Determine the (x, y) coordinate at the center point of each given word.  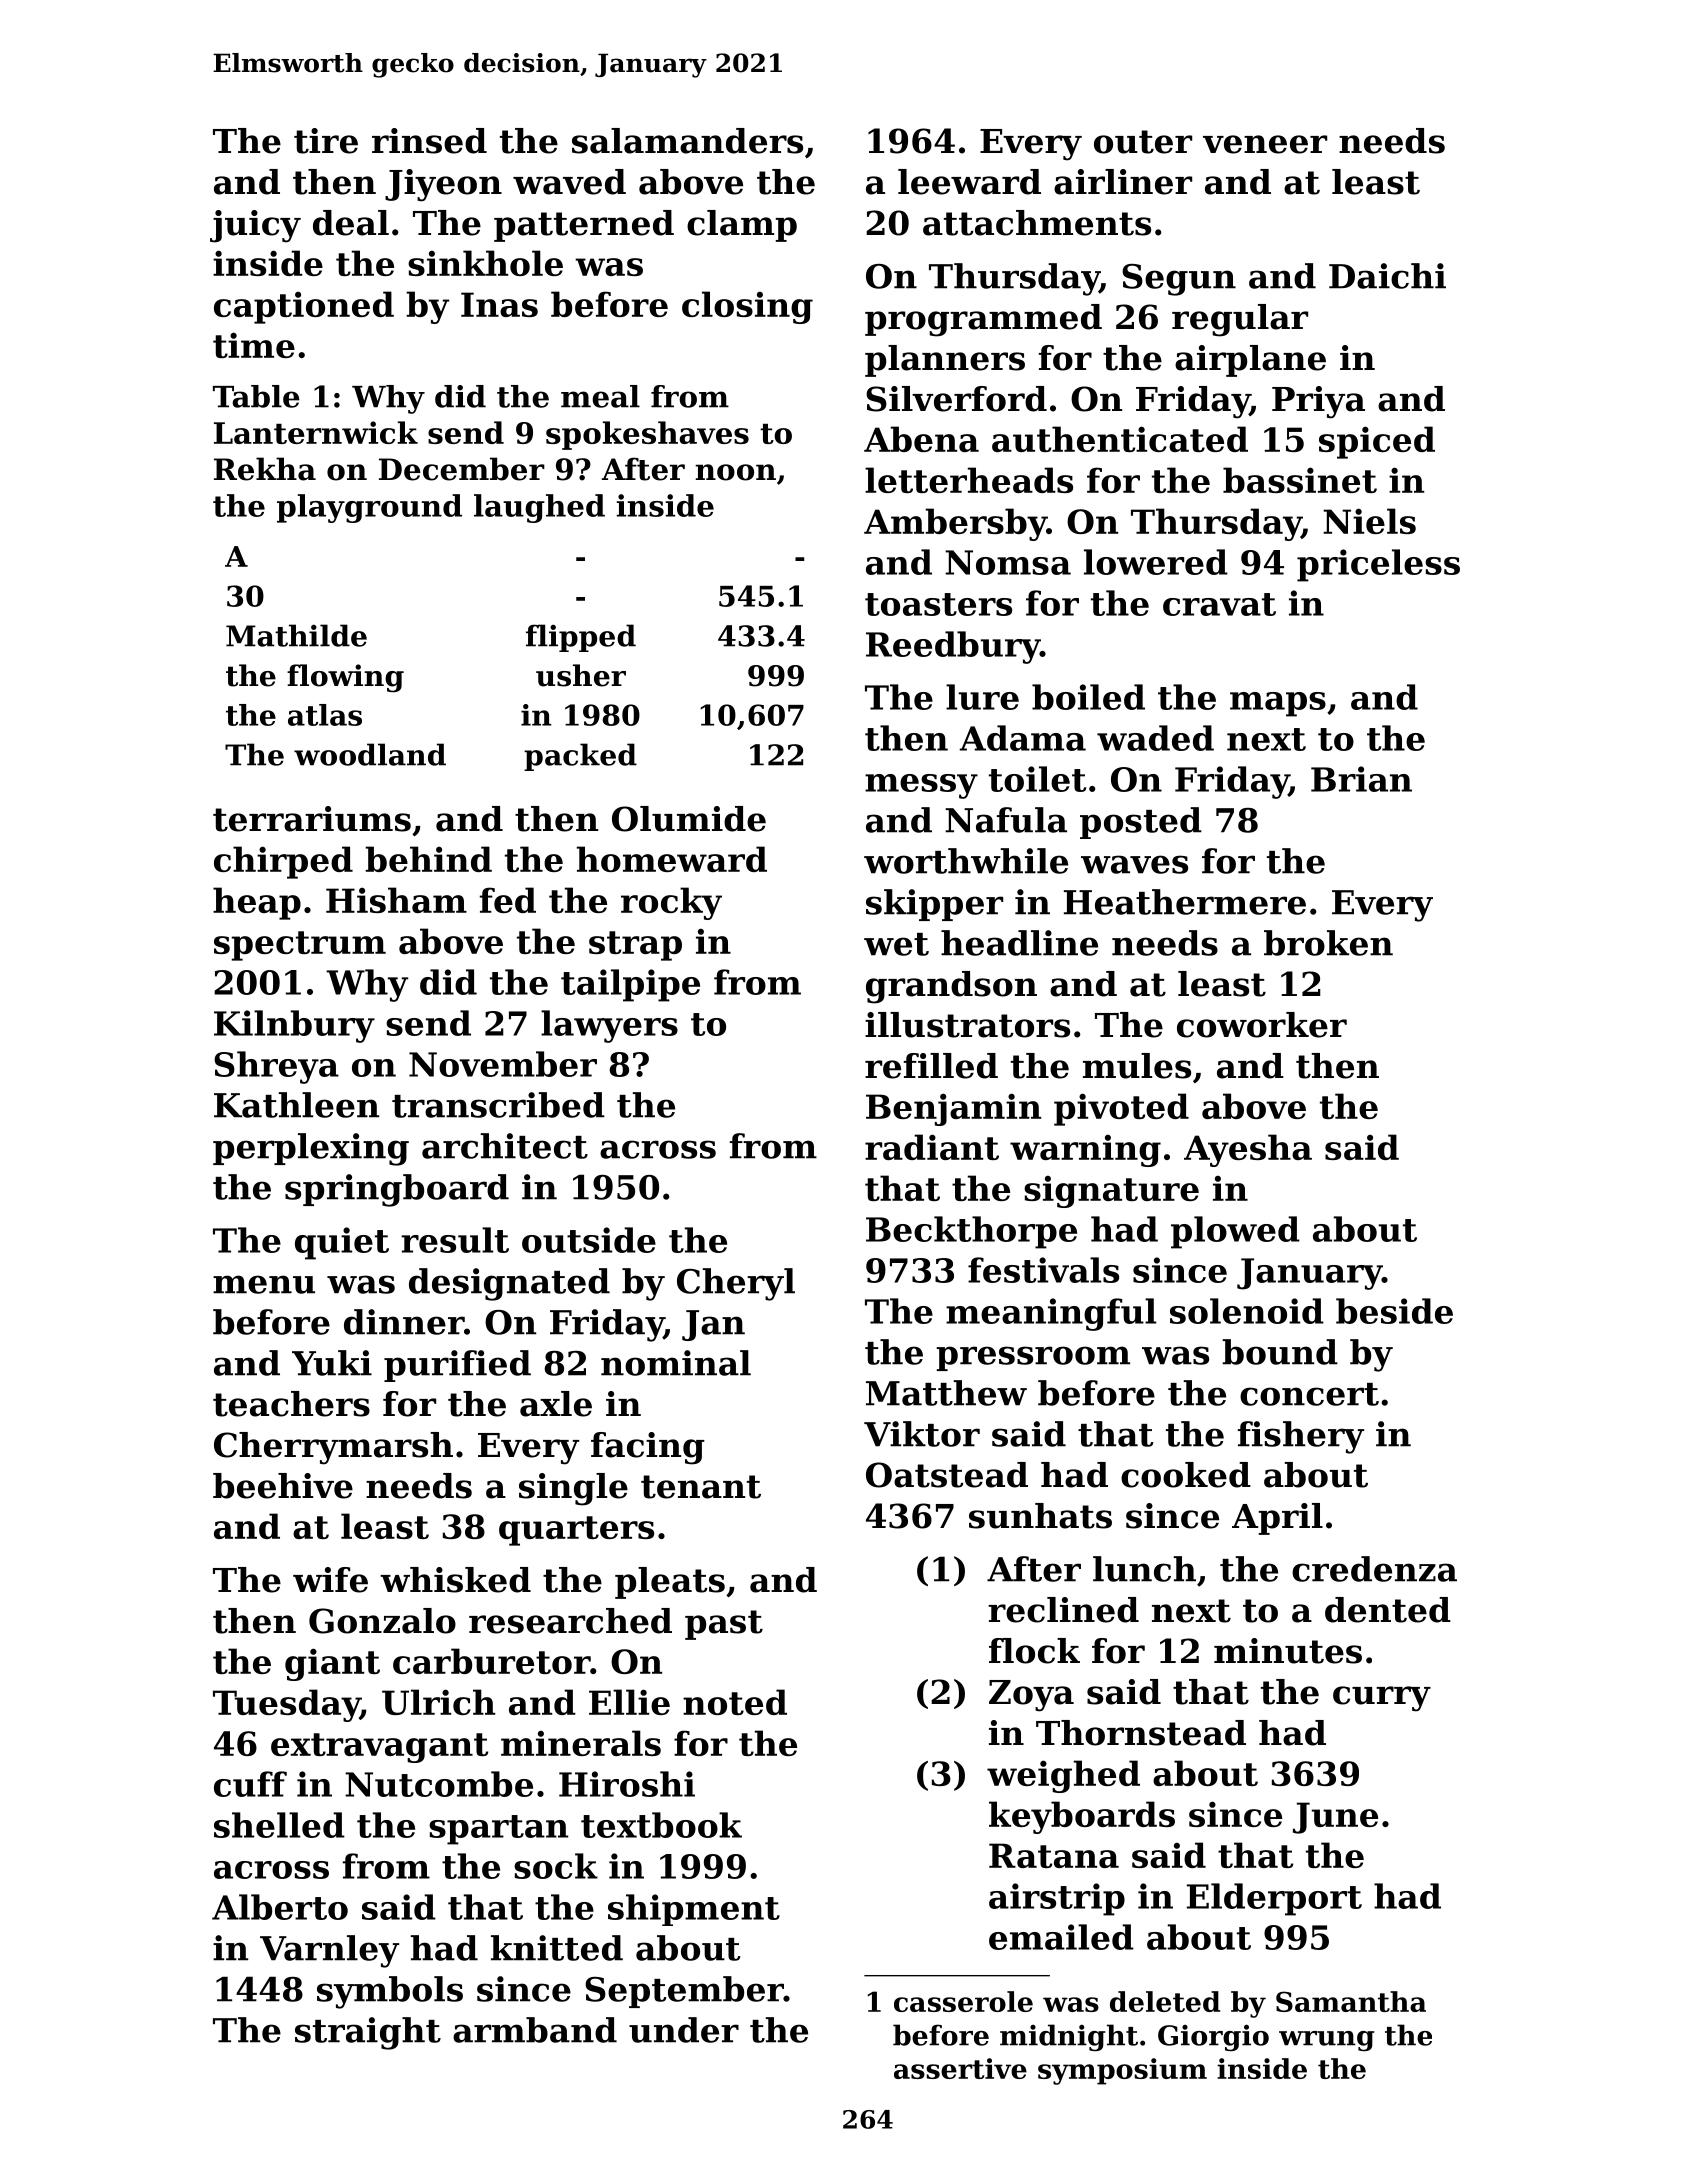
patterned (584, 226)
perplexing (311, 1149)
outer (1143, 142)
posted (1141, 823)
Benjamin (953, 1109)
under (684, 2030)
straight (368, 2033)
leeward (969, 182)
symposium (1122, 2071)
